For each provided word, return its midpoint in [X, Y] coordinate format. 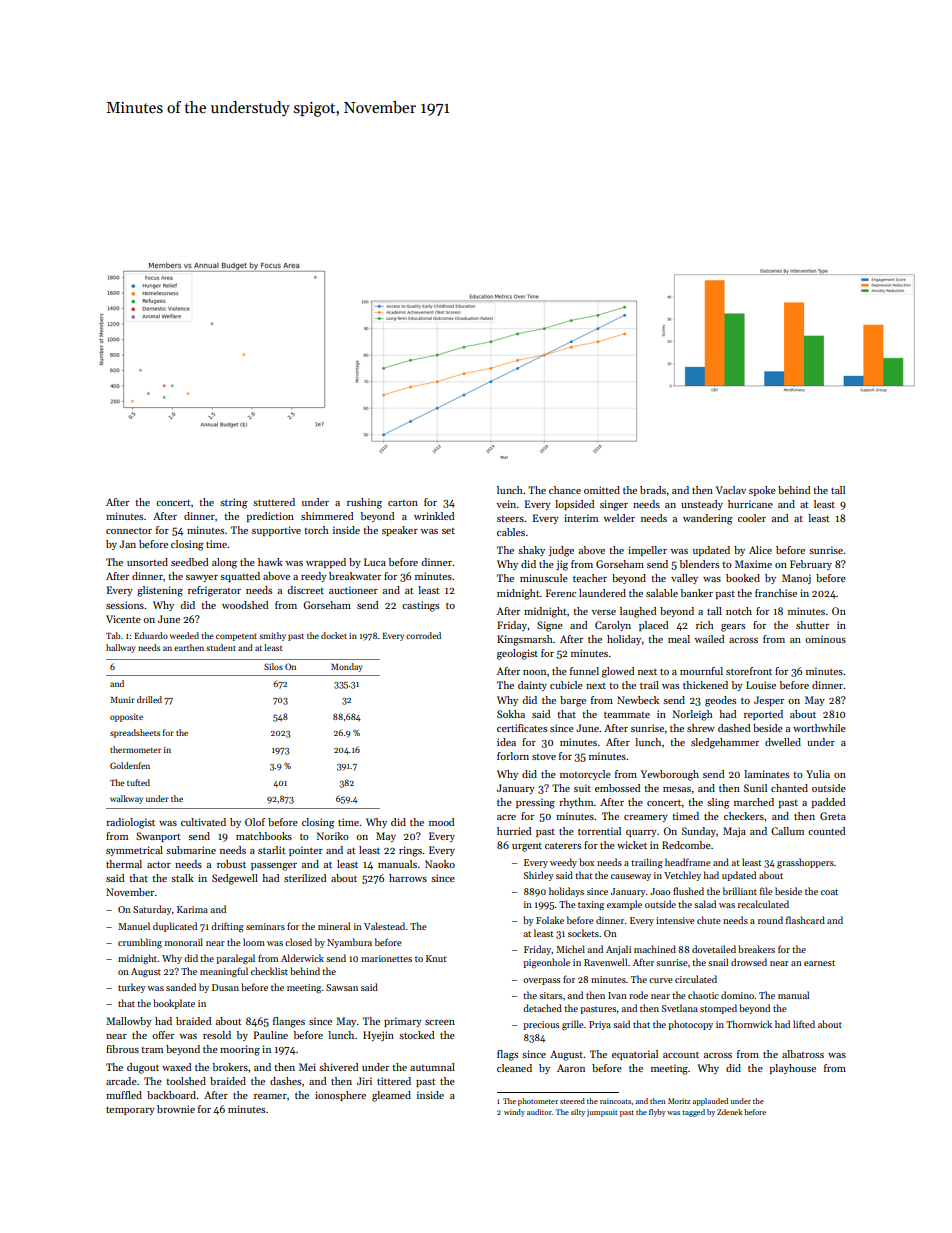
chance [565, 490]
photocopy [690, 1025]
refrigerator [214, 591]
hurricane [750, 504]
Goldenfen [130, 765]
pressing [535, 803]
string [234, 503]
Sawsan [342, 987]
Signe [550, 626]
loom [254, 942]
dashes [285, 1081]
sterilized [305, 878]
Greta [833, 816]
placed [654, 626]
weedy [563, 863]
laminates [766, 774]
